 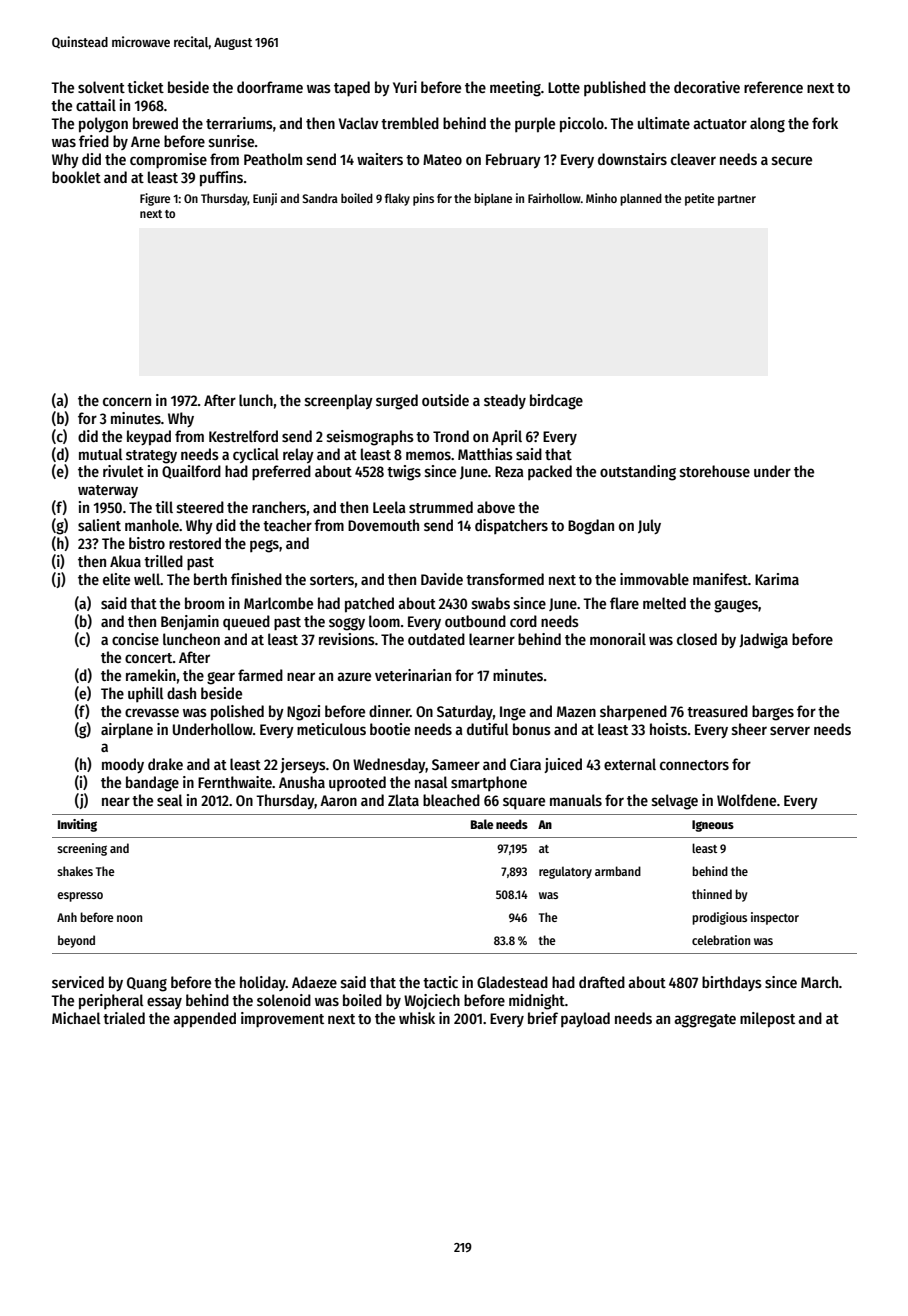 What do you see at coordinates (243, 436) in the page?
I see `Kestrelford` at bounding box center [243, 436].
